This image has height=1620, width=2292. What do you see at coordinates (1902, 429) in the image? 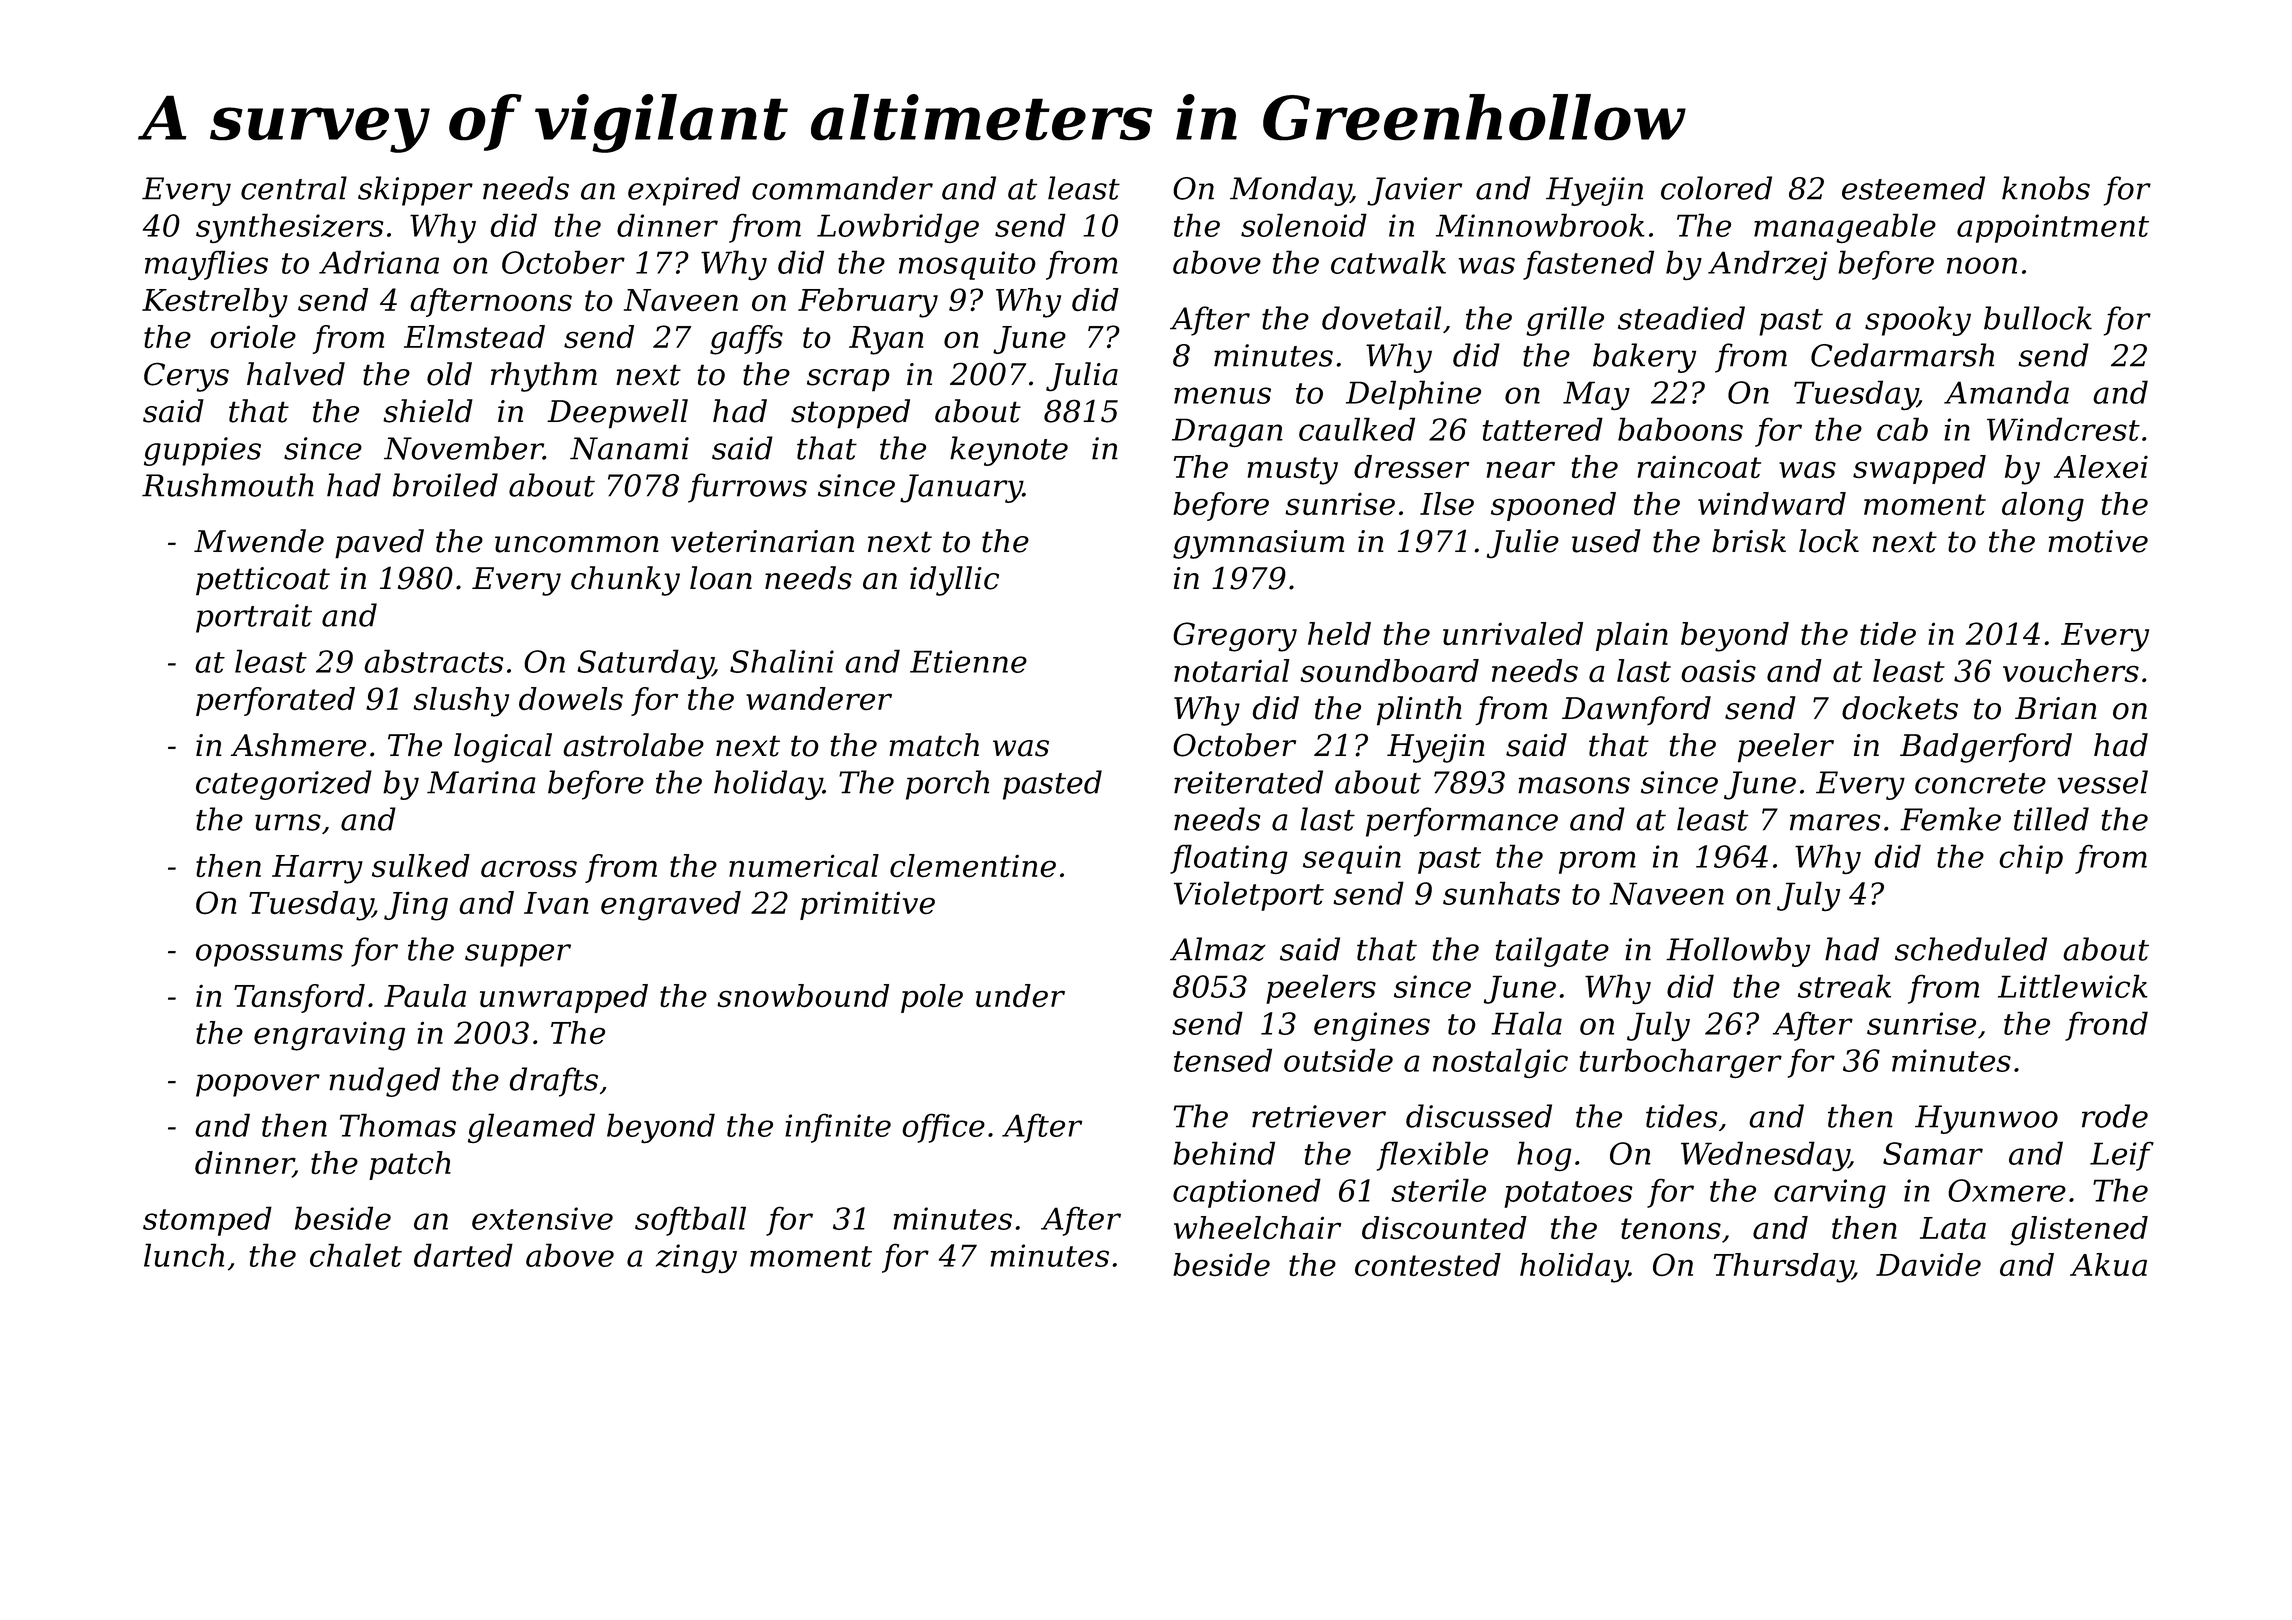
I see `cab` at bounding box center [1902, 429].
